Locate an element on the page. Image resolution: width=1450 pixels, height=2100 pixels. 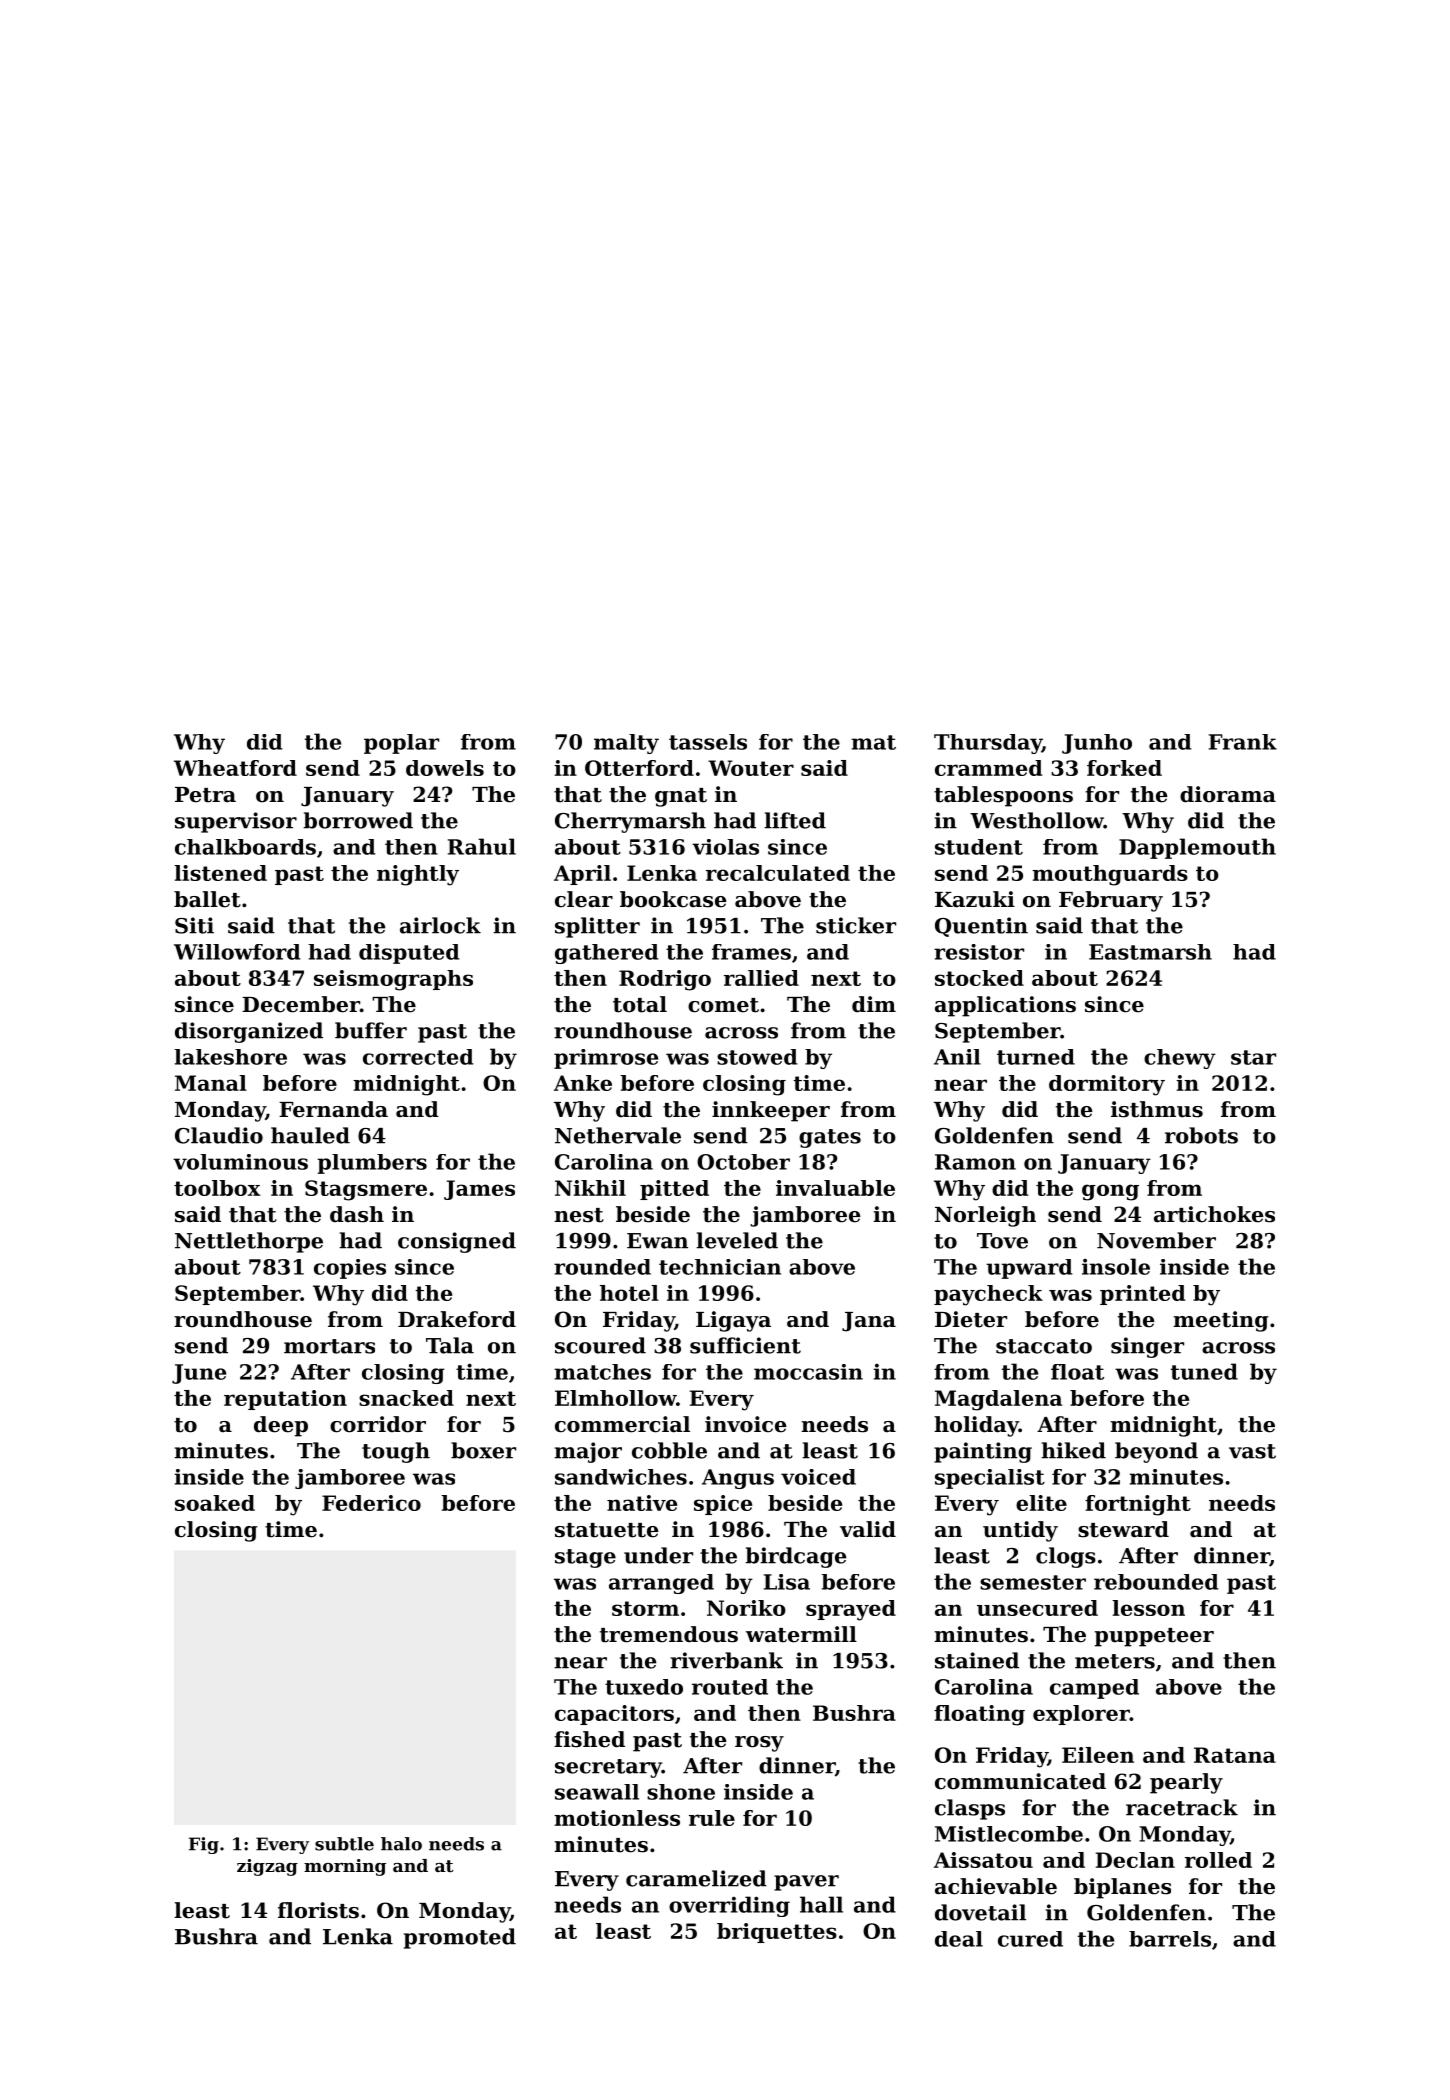
vast is located at coordinates (1252, 1451).
